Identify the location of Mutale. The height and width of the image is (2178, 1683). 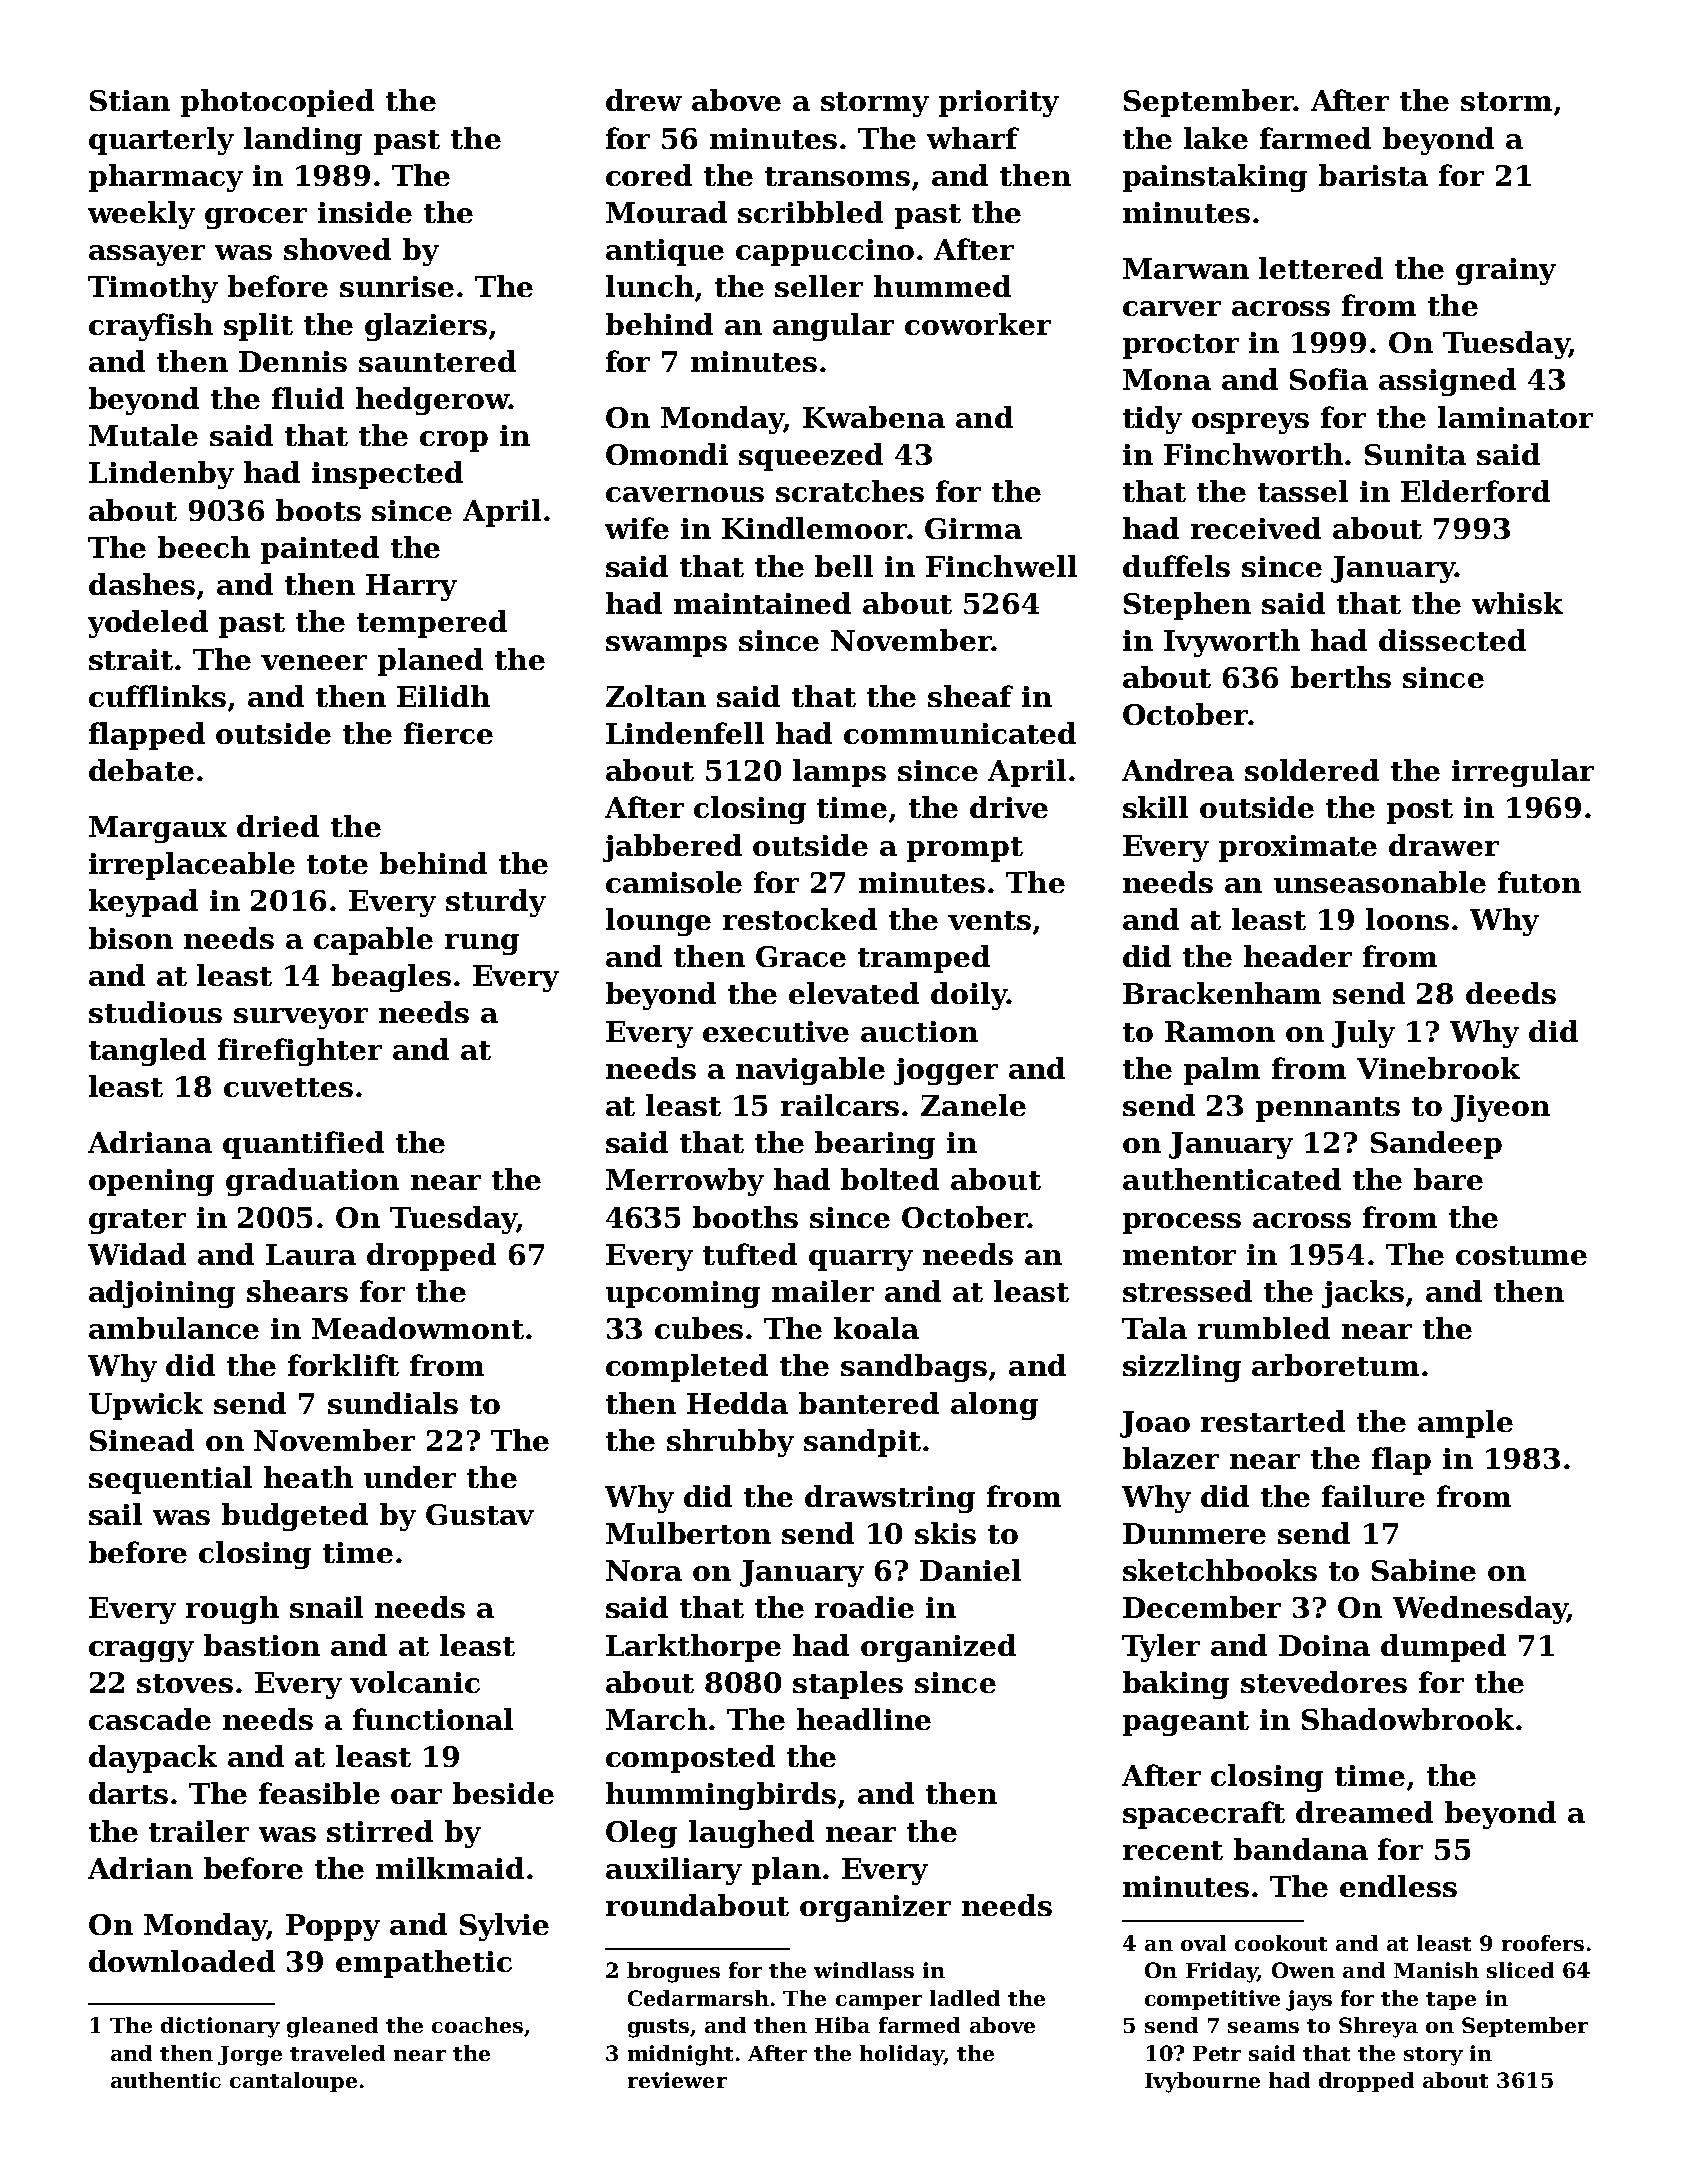
(143, 435).
